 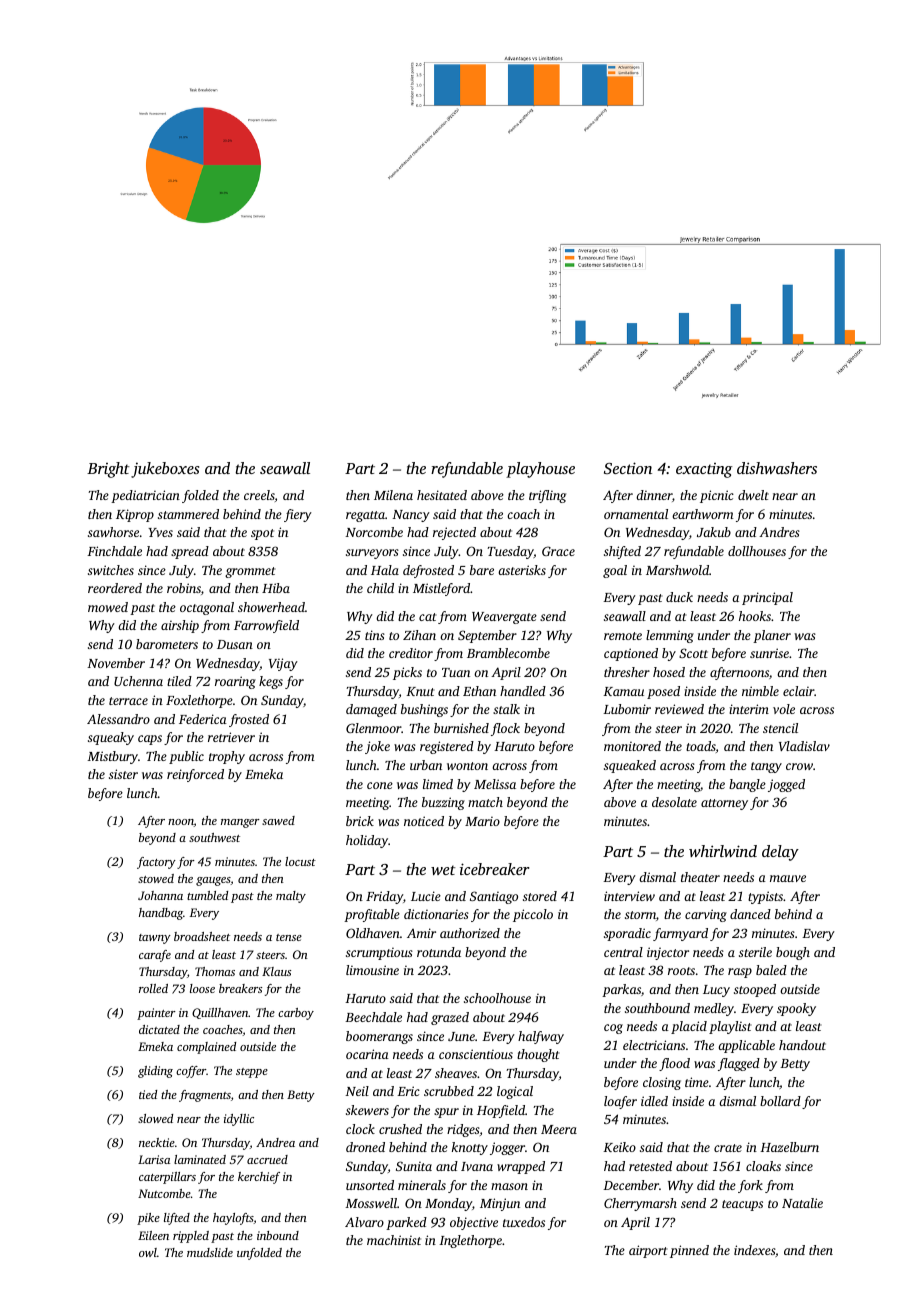 What do you see at coordinates (704, 470) in the document?
I see `exacting` at bounding box center [704, 470].
